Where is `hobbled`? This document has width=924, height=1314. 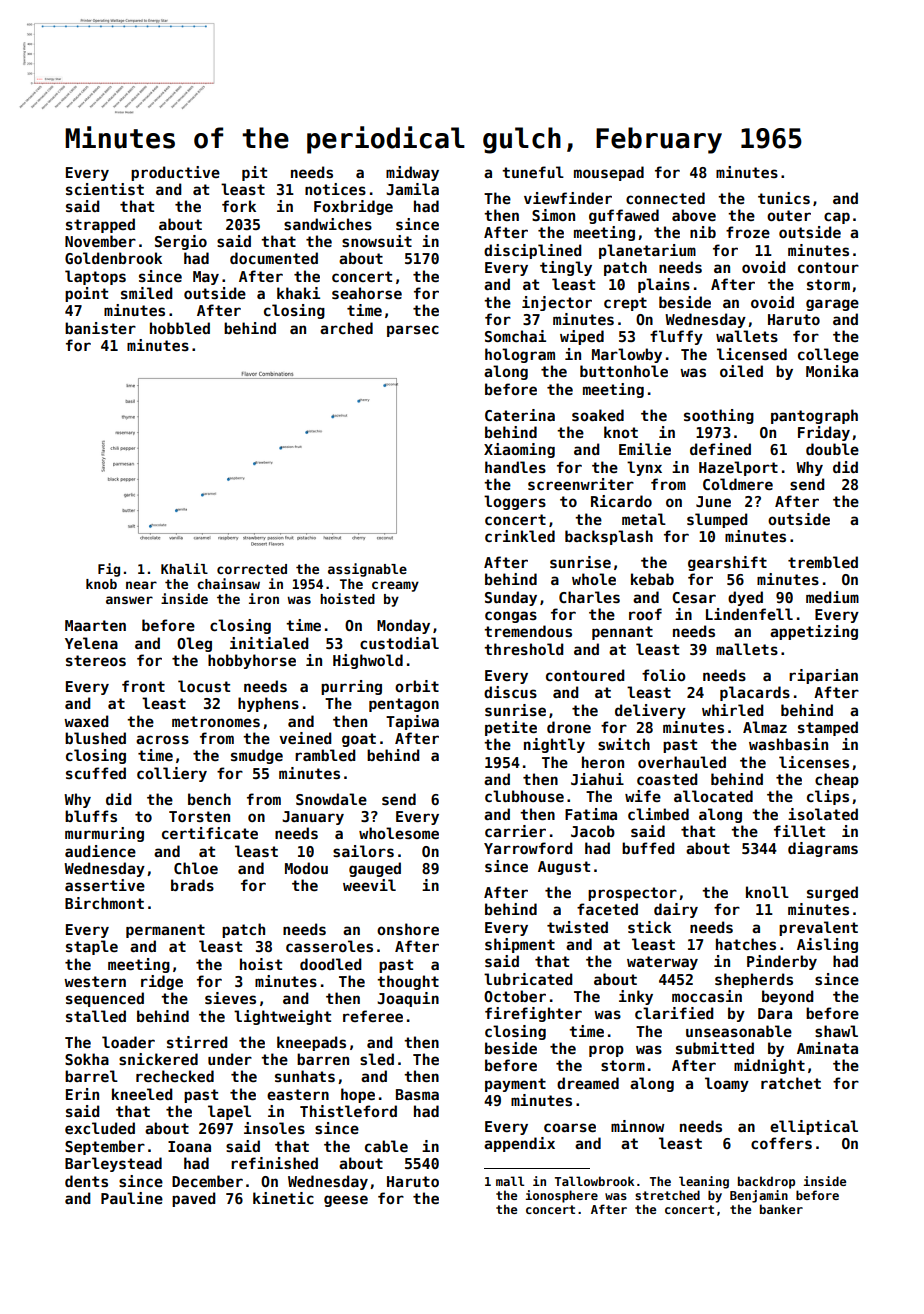
hobbled is located at coordinates (180, 328).
